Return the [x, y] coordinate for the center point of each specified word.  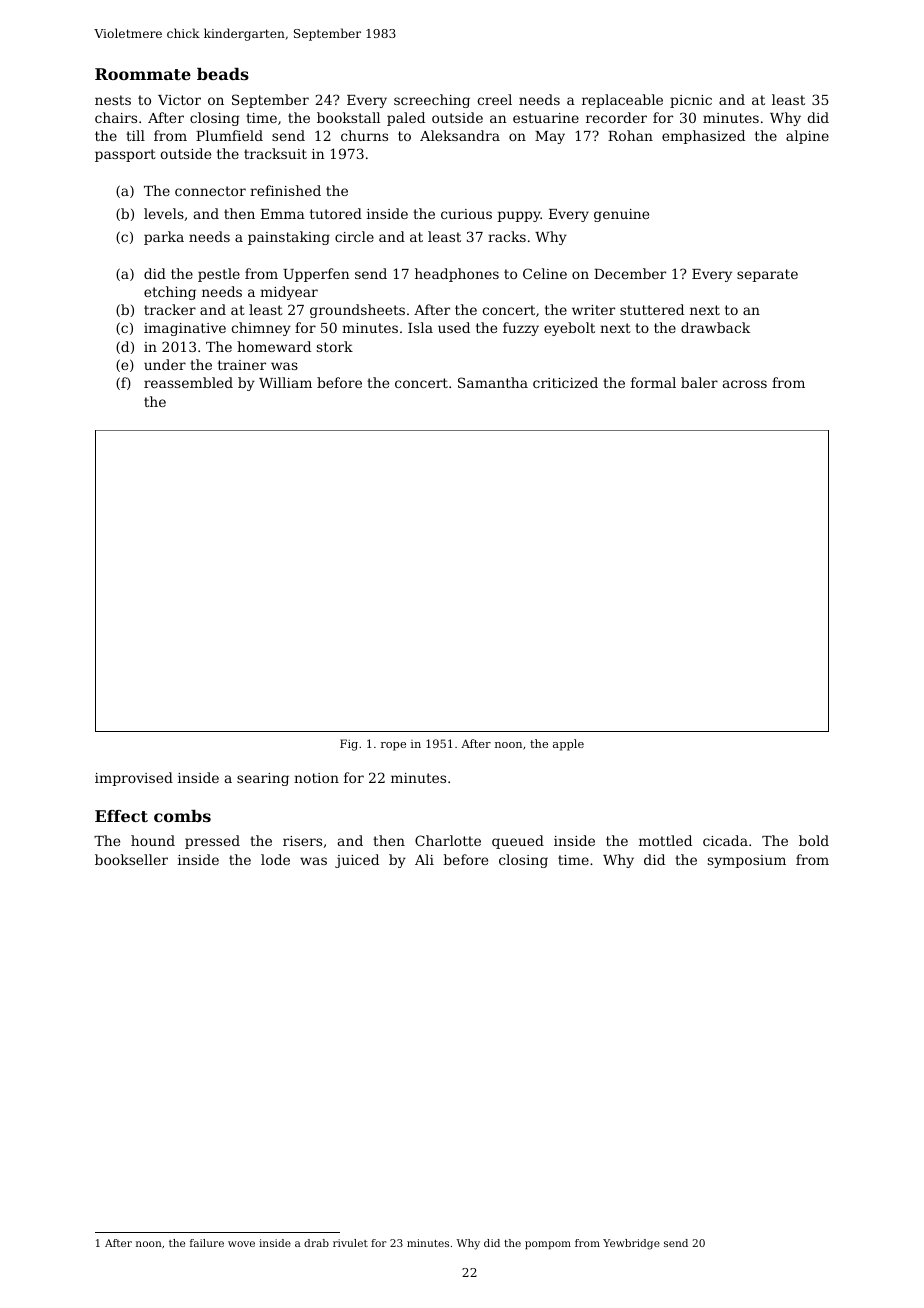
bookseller [131, 859]
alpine [807, 137]
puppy [519, 216]
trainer [242, 365]
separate [767, 275]
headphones [457, 275]
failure [207, 1243]
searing [263, 779]
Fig [349, 745]
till [135, 135]
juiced [357, 861]
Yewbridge [631, 1244]
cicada [725, 840]
